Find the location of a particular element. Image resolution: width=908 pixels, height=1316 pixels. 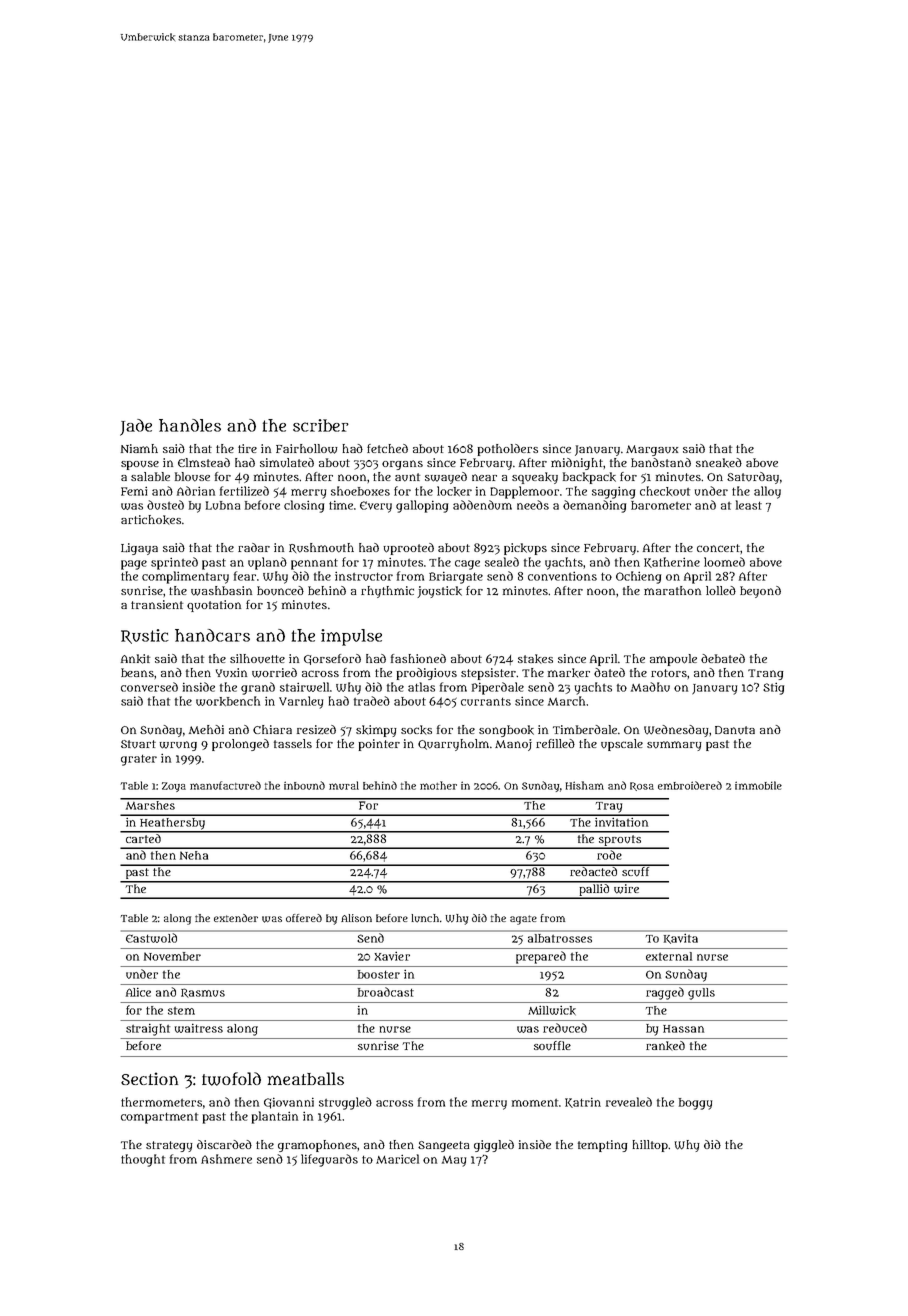

Maricel is located at coordinates (397, 1159).
